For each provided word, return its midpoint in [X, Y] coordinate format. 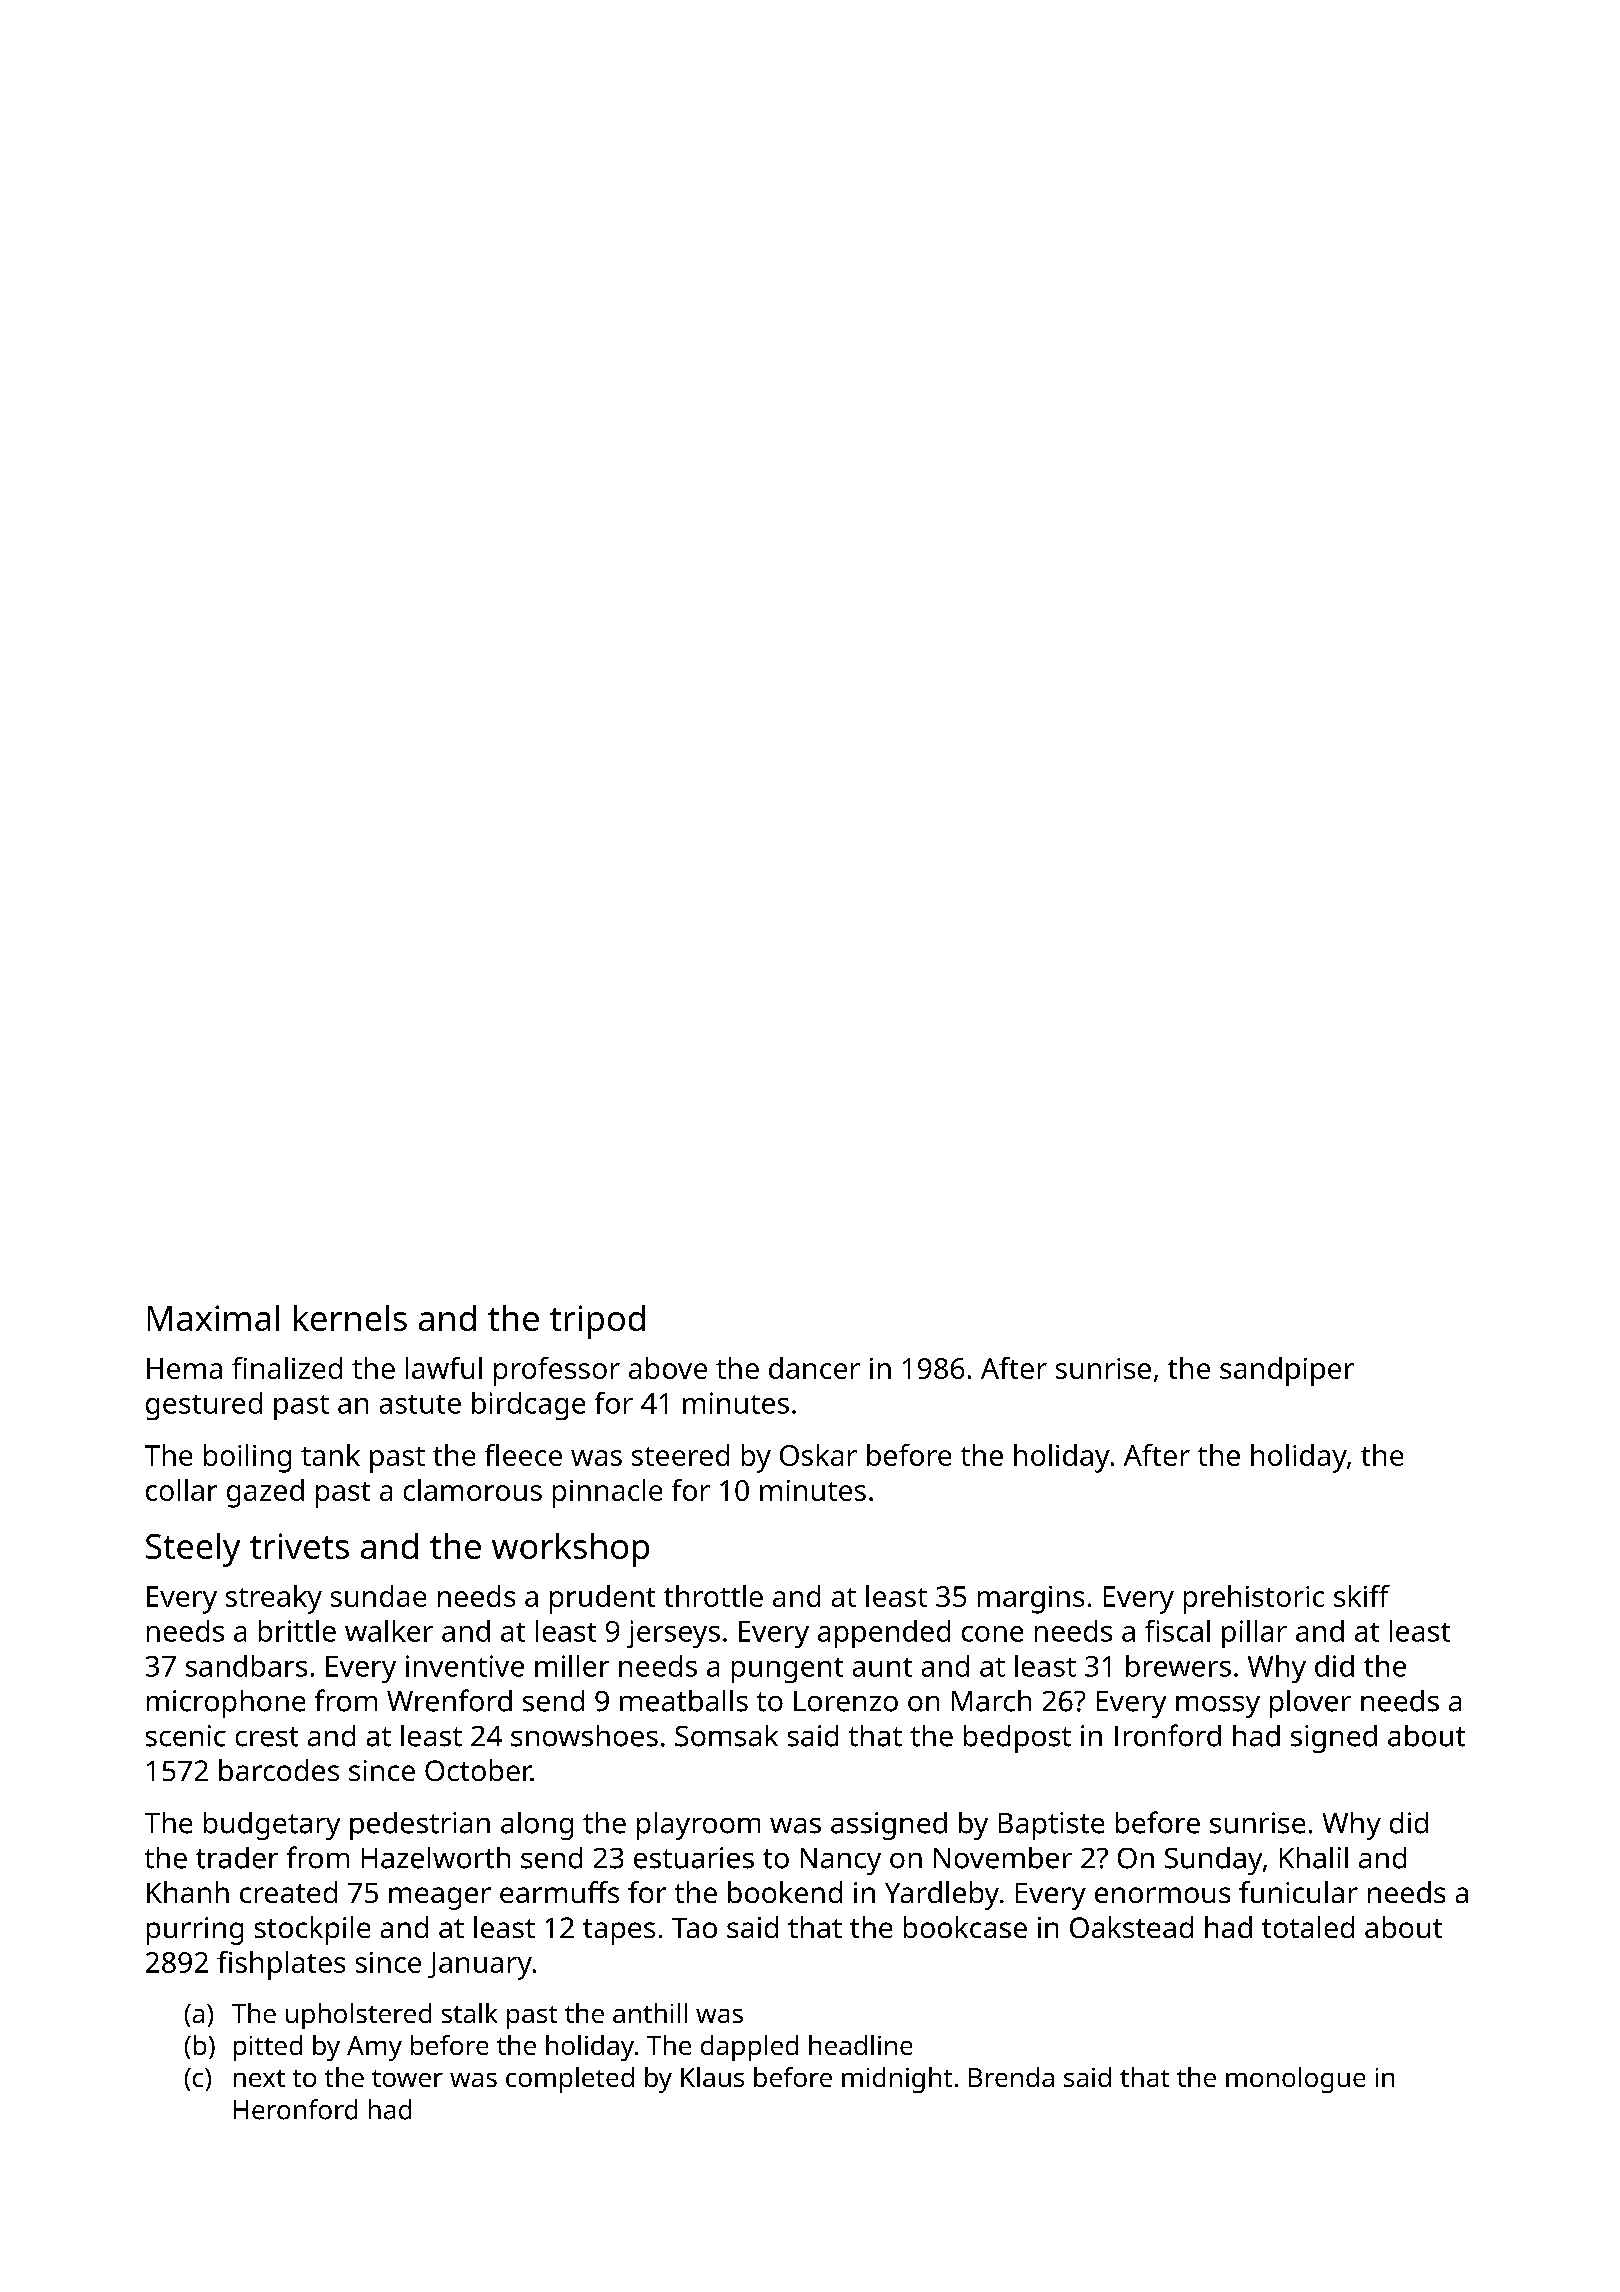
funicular [1298, 1892]
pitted [268, 2048]
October [478, 1770]
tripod [597, 1322]
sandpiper [1287, 1371]
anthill [650, 2013]
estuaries [694, 1858]
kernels [350, 1318]
